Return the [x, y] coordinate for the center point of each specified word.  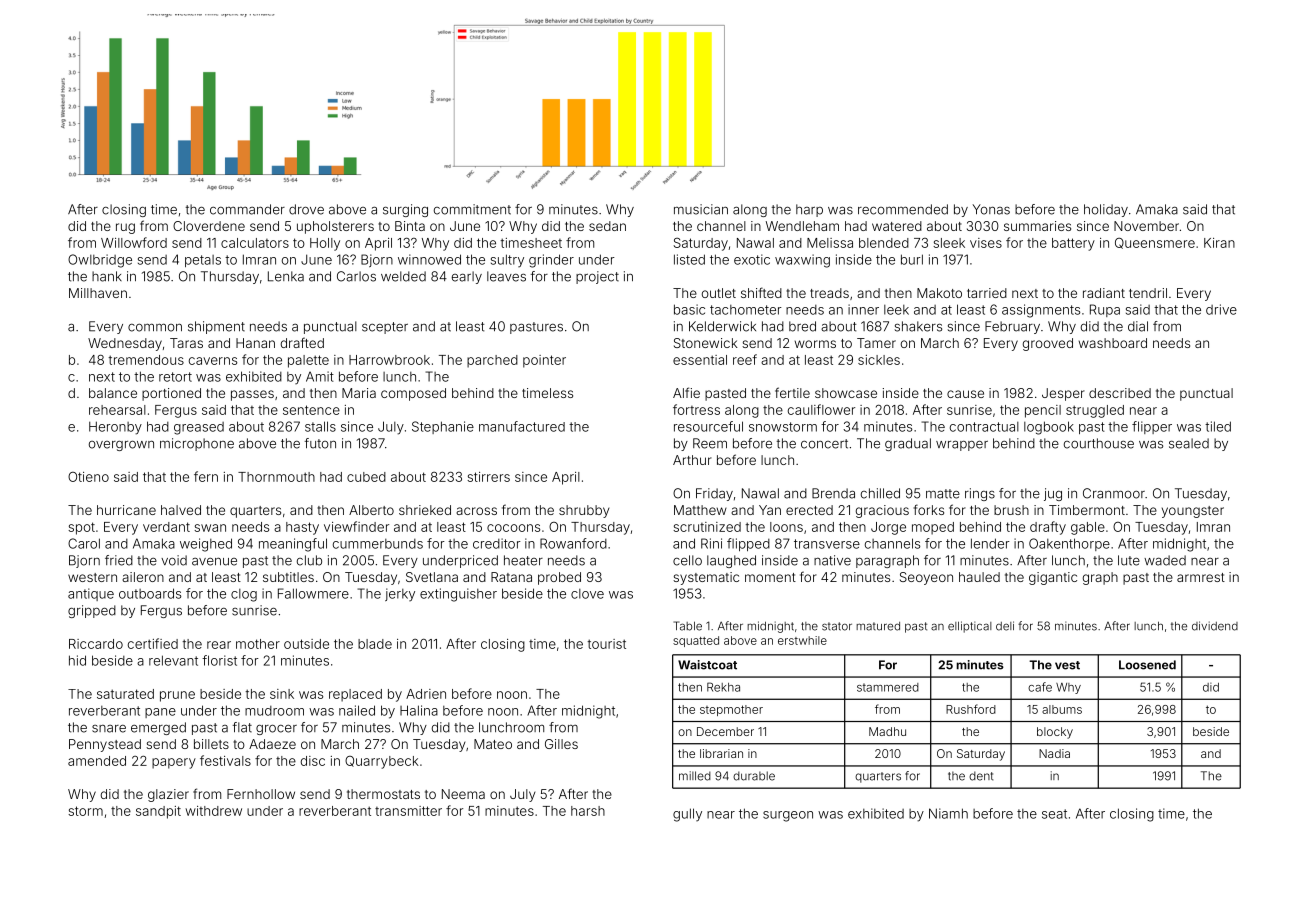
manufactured [522, 426]
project [597, 277]
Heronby [115, 428]
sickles [879, 360]
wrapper [962, 445]
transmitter [408, 811]
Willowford [134, 242]
